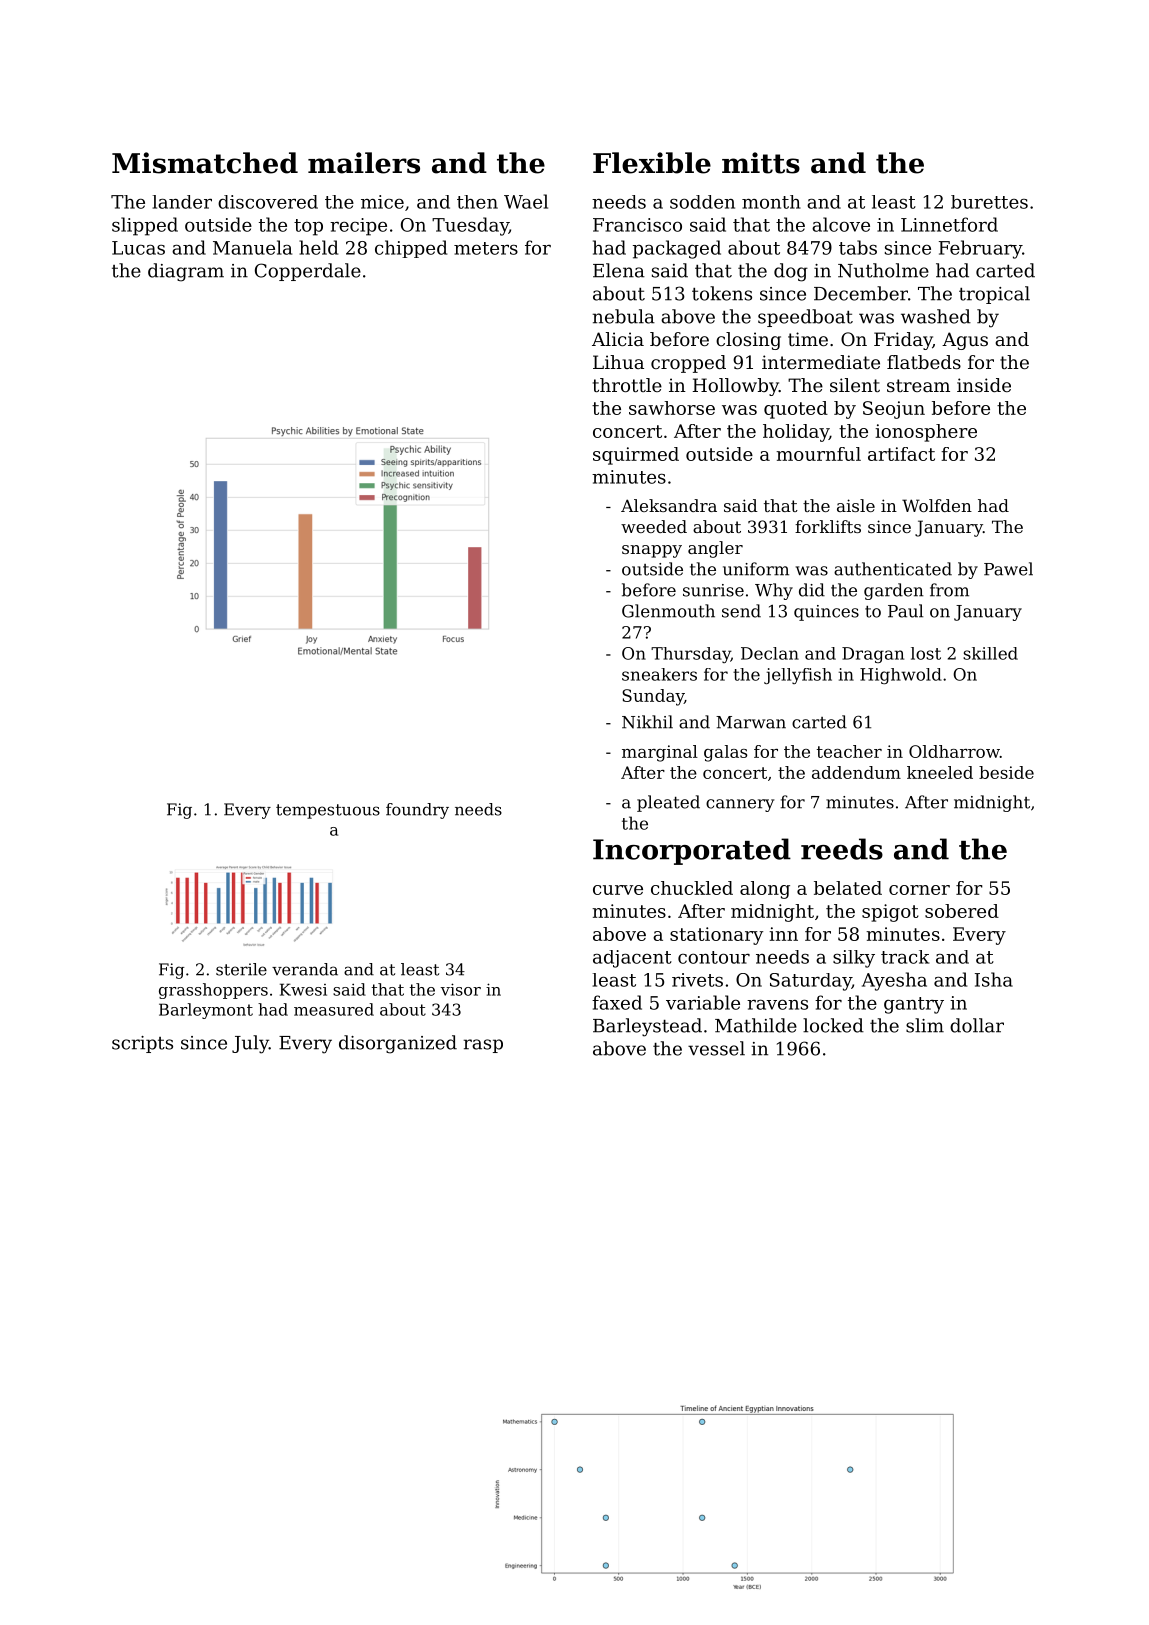  I want to click on jellyfish, so click(798, 676).
